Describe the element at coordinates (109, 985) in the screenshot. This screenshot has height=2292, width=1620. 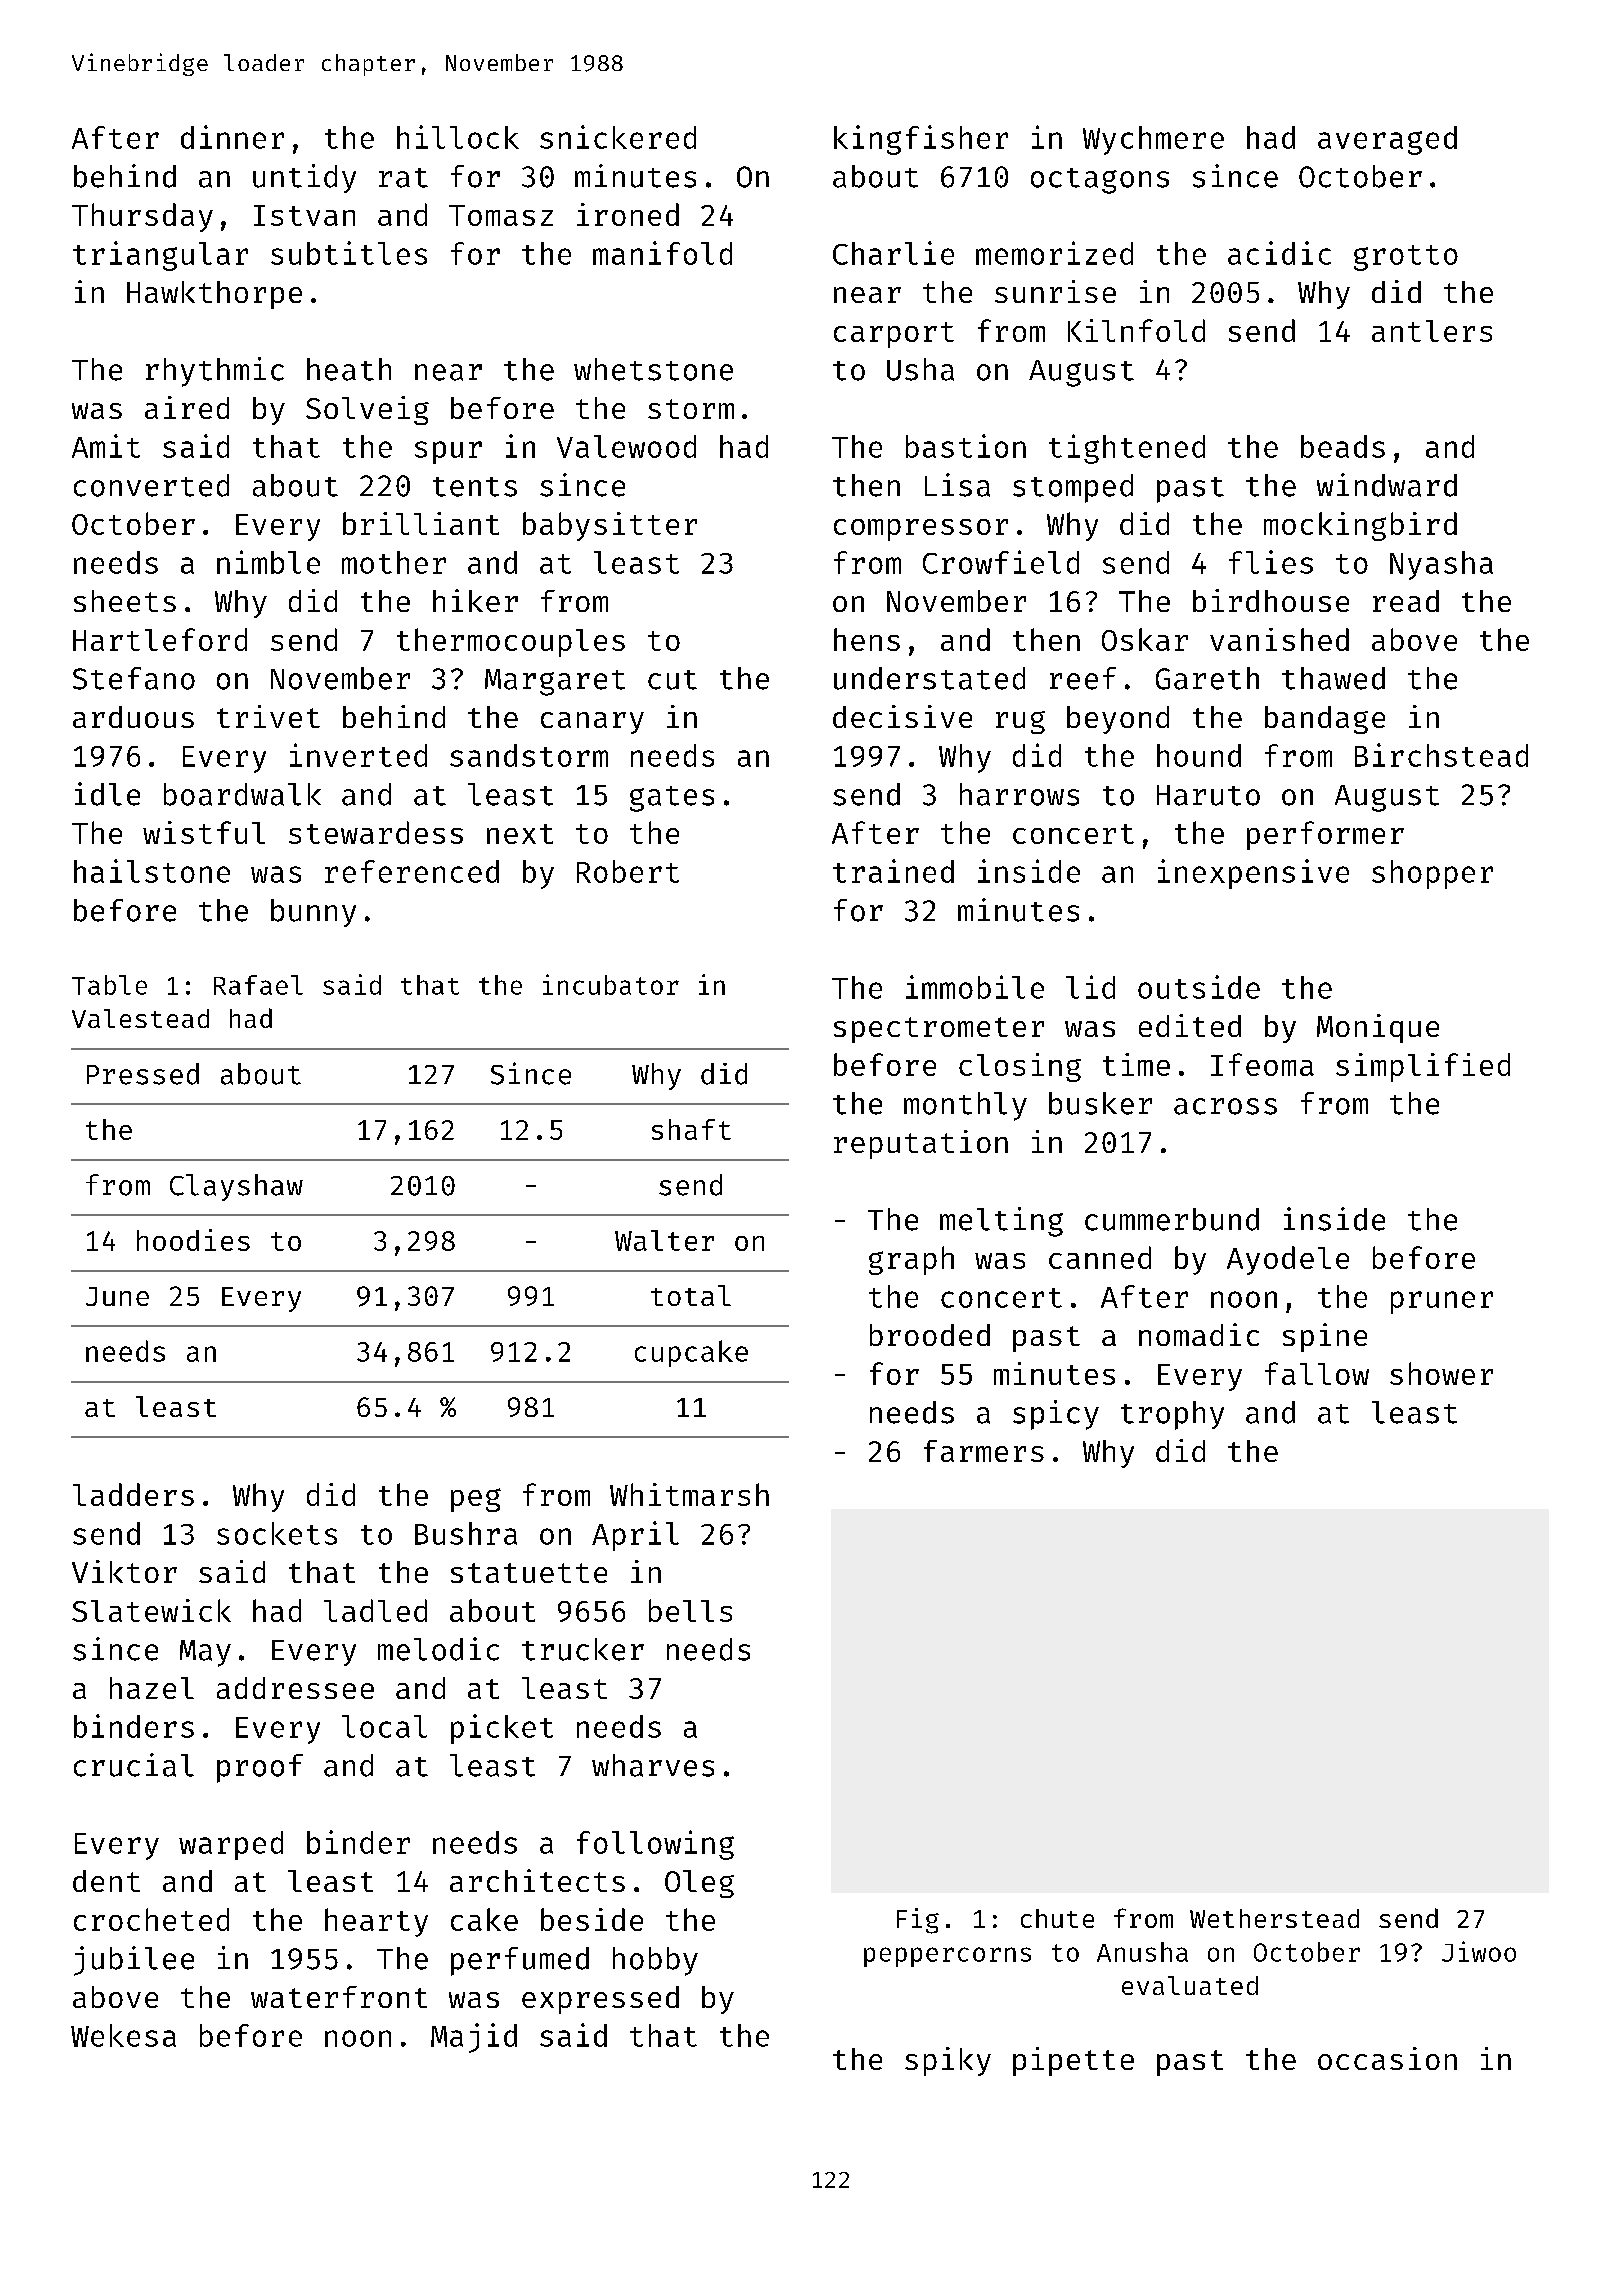
I see `Table` at that location.
